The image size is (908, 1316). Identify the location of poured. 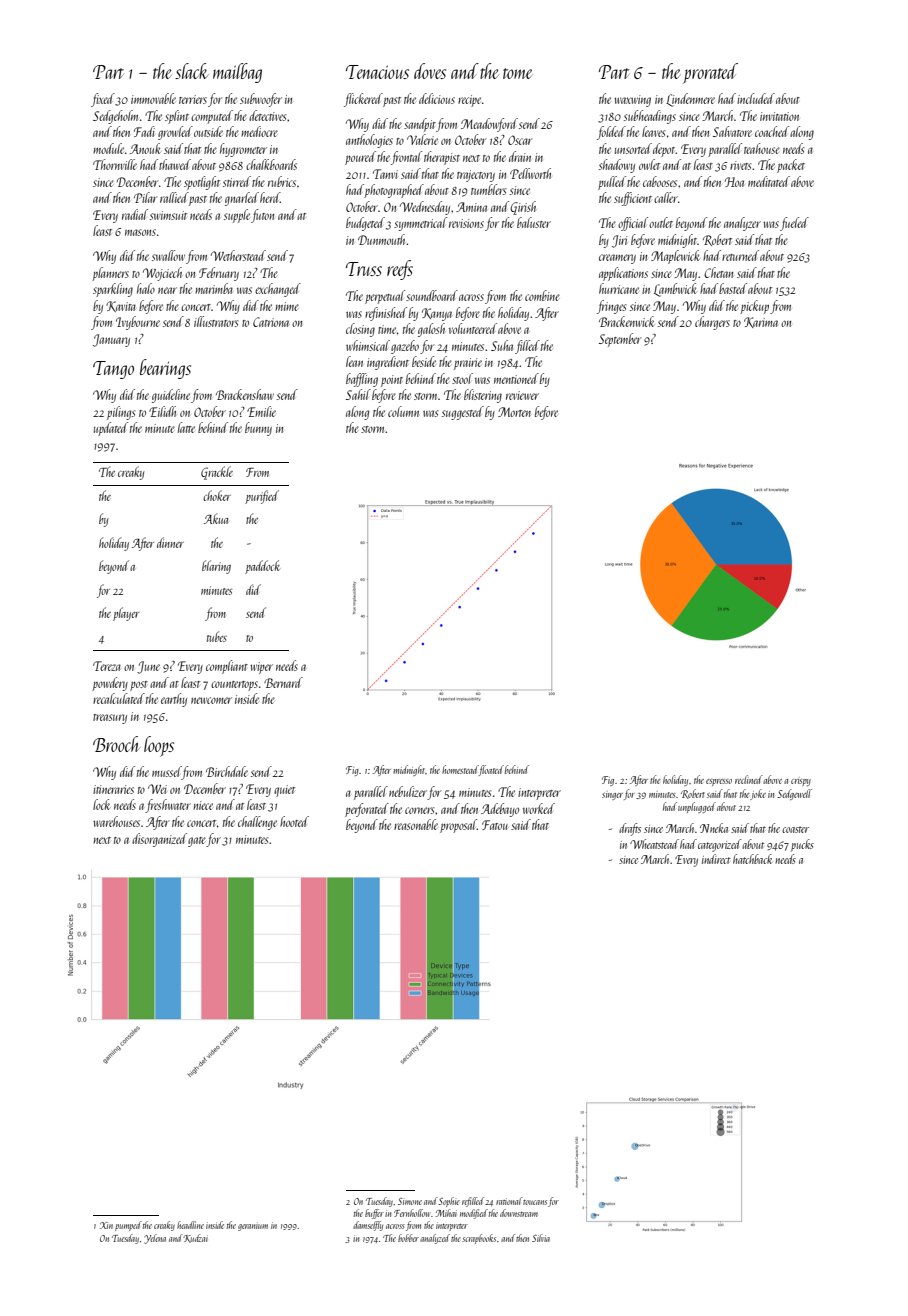
(360, 158).
